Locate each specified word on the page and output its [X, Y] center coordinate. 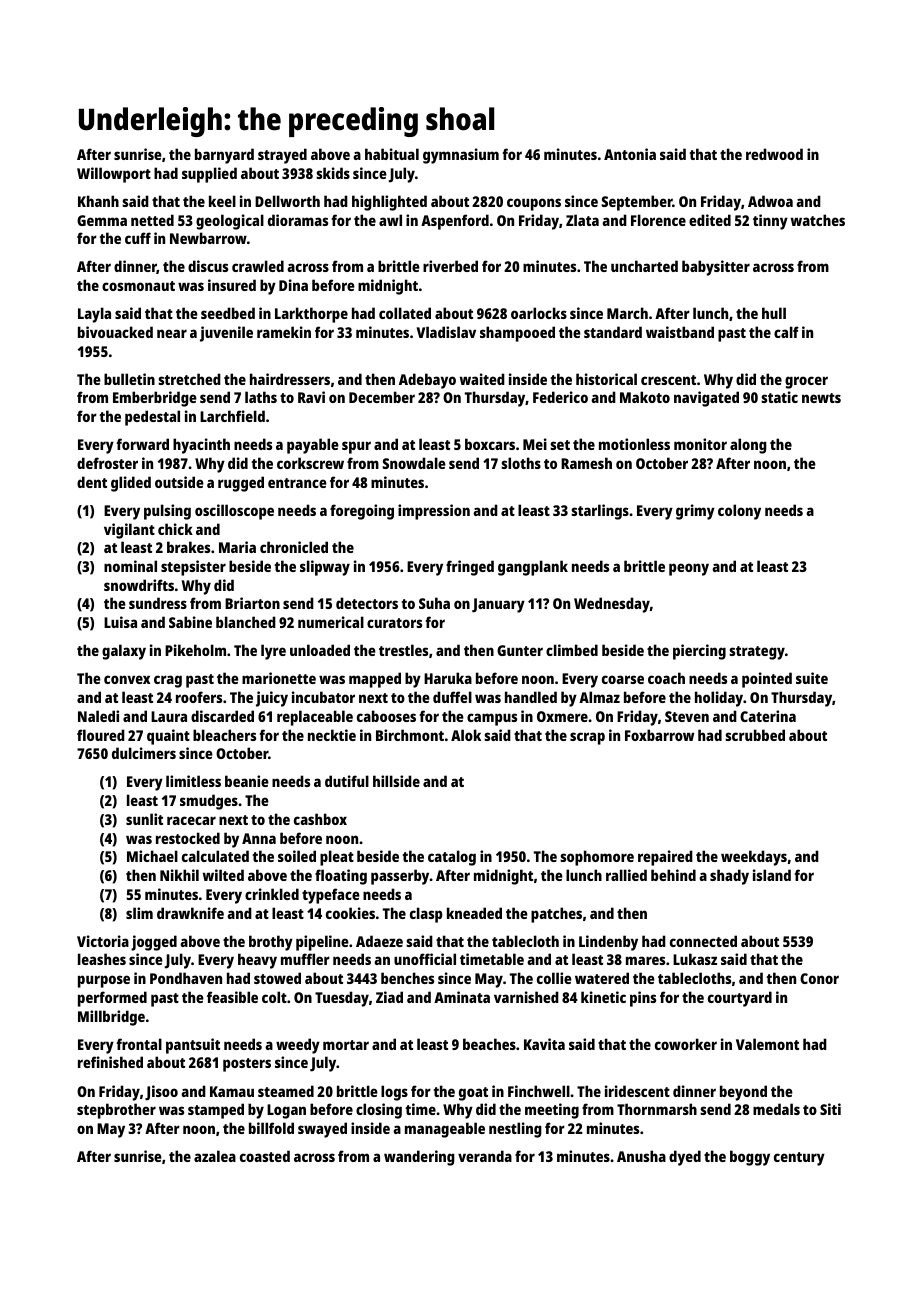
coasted [265, 1156]
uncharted [644, 266]
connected [703, 941]
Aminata [462, 997]
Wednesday [612, 605]
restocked [188, 838]
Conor [819, 978]
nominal [130, 566]
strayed [282, 156]
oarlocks [539, 313]
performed [112, 999]
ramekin [284, 332]
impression [434, 512]
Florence [658, 220]
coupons [534, 204]
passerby [400, 877]
